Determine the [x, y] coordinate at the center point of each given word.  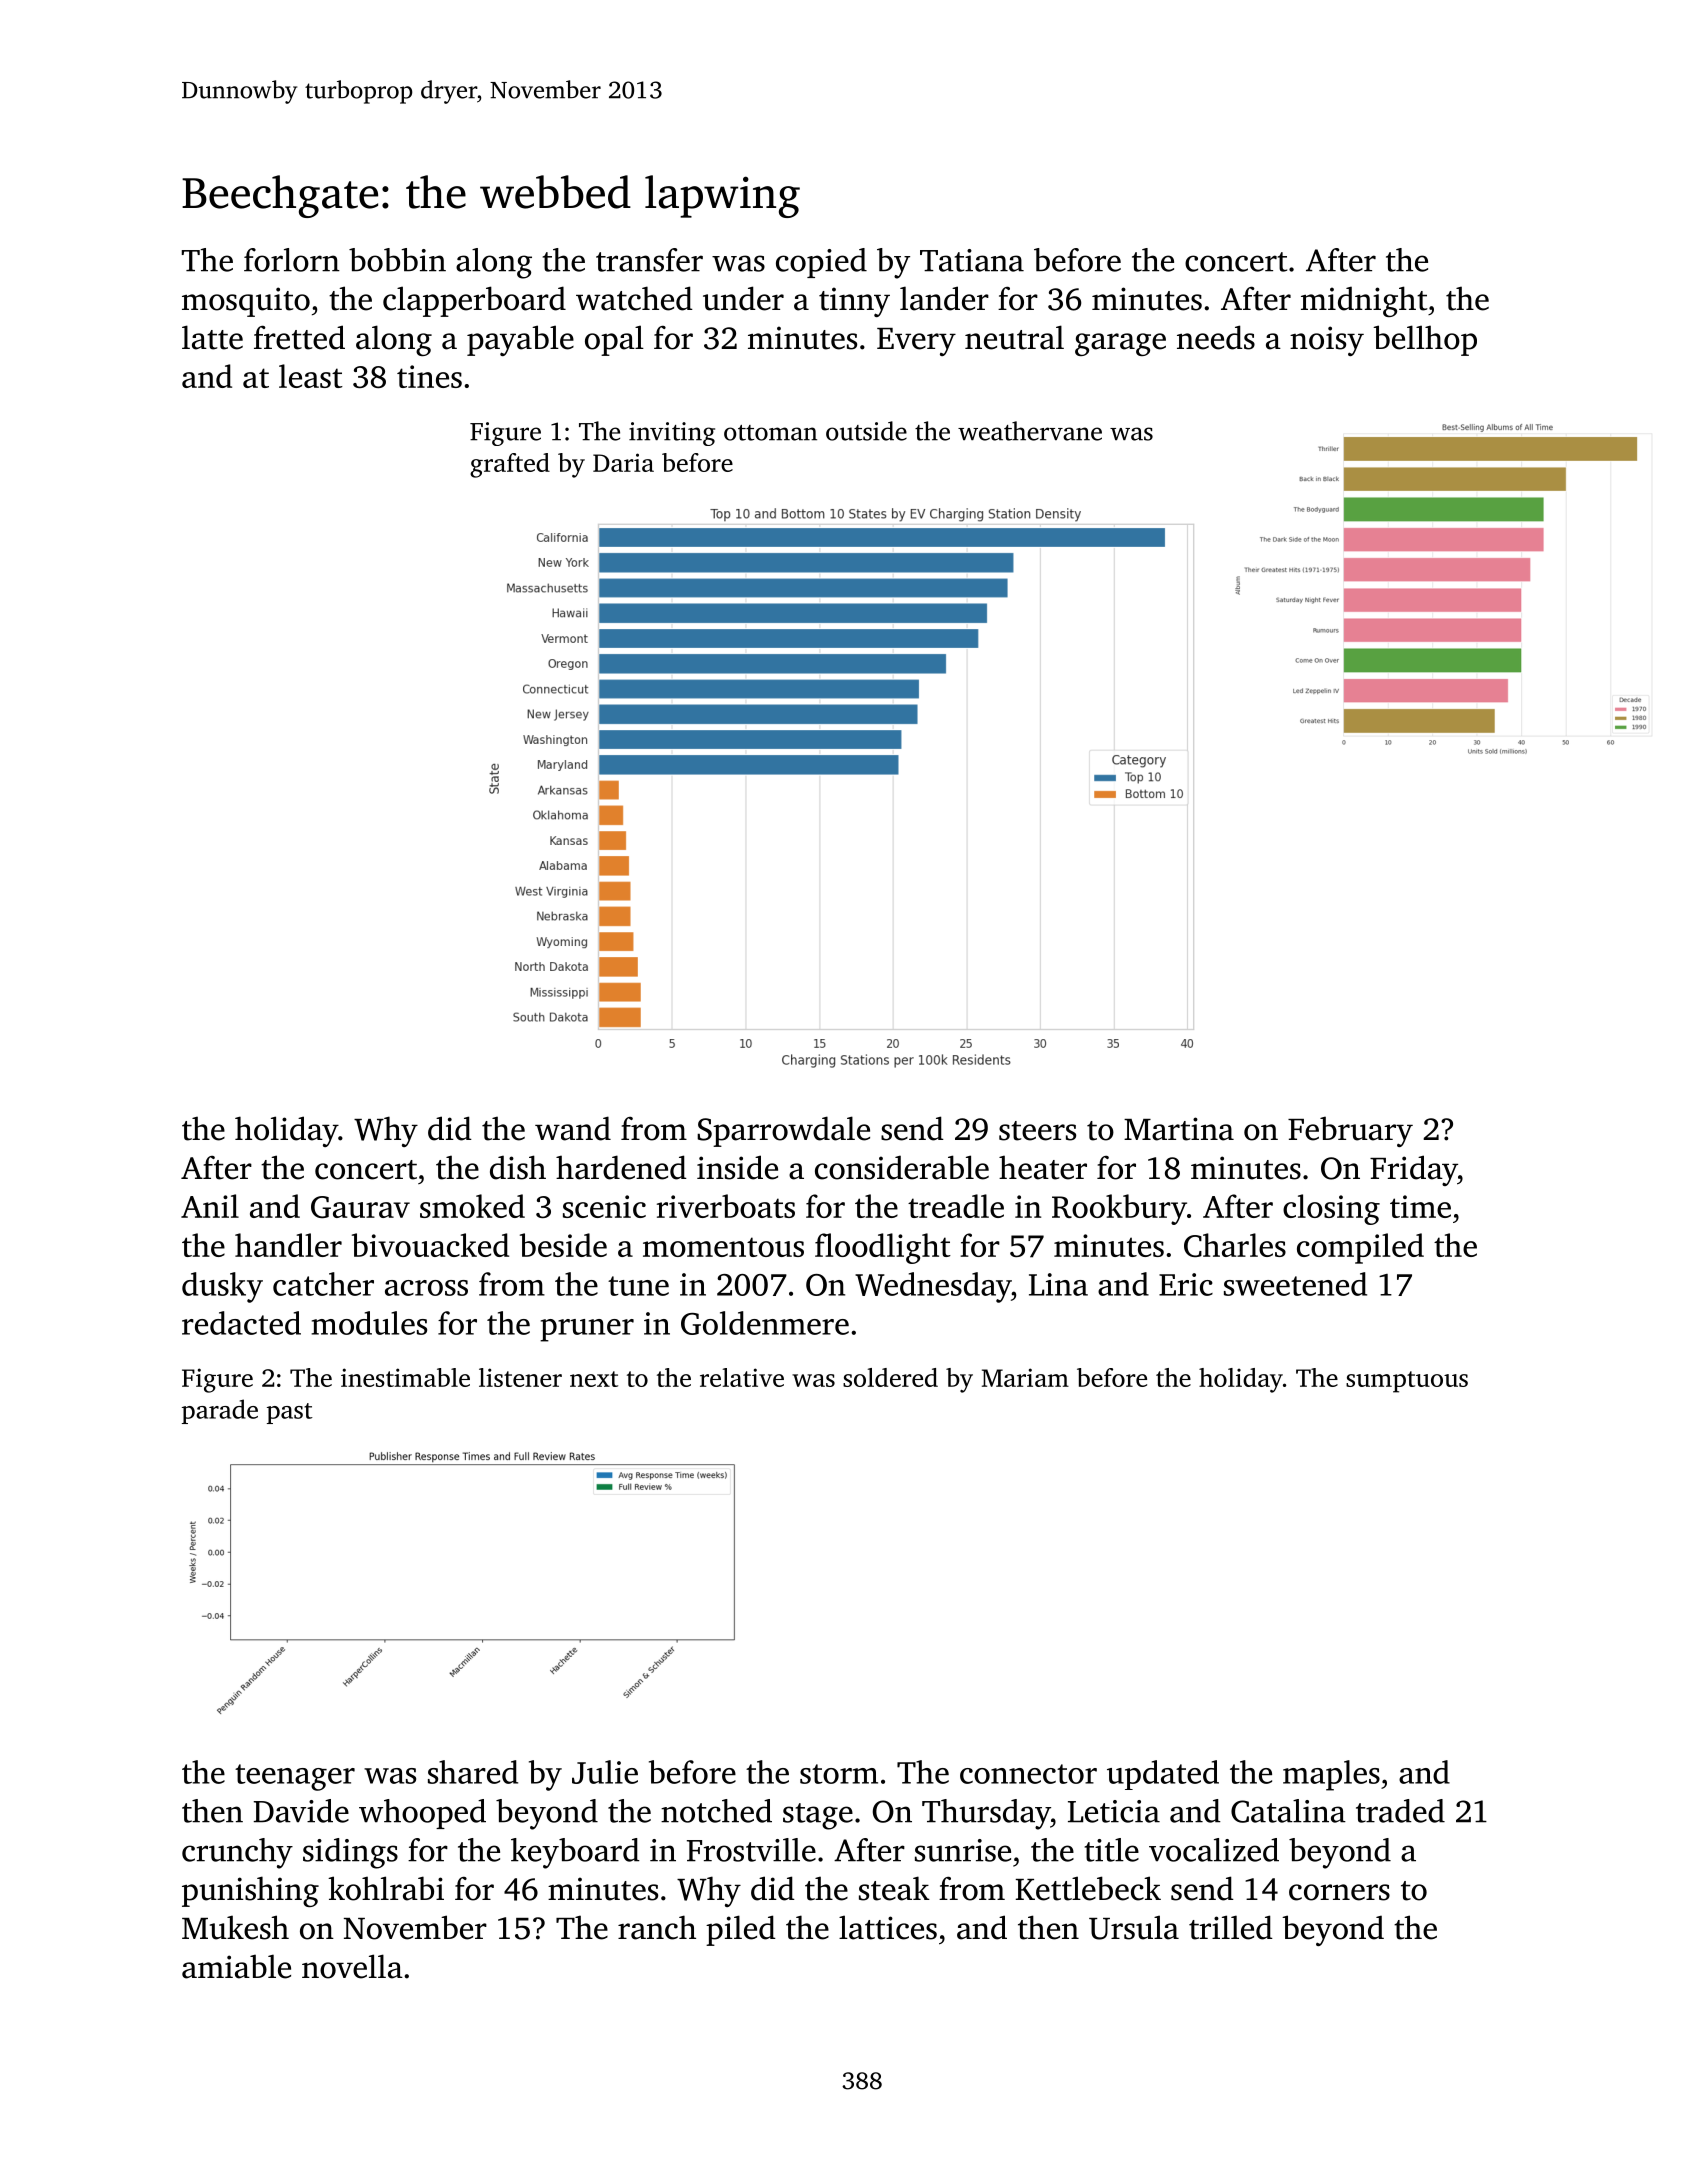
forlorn [292, 260]
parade [220, 1411]
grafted [510, 465]
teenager [295, 1777]
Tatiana [972, 260]
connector [1028, 1774]
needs [1216, 337]
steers [1037, 1131]
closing [1331, 1209]
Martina [1179, 1129]
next [594, 1379]
